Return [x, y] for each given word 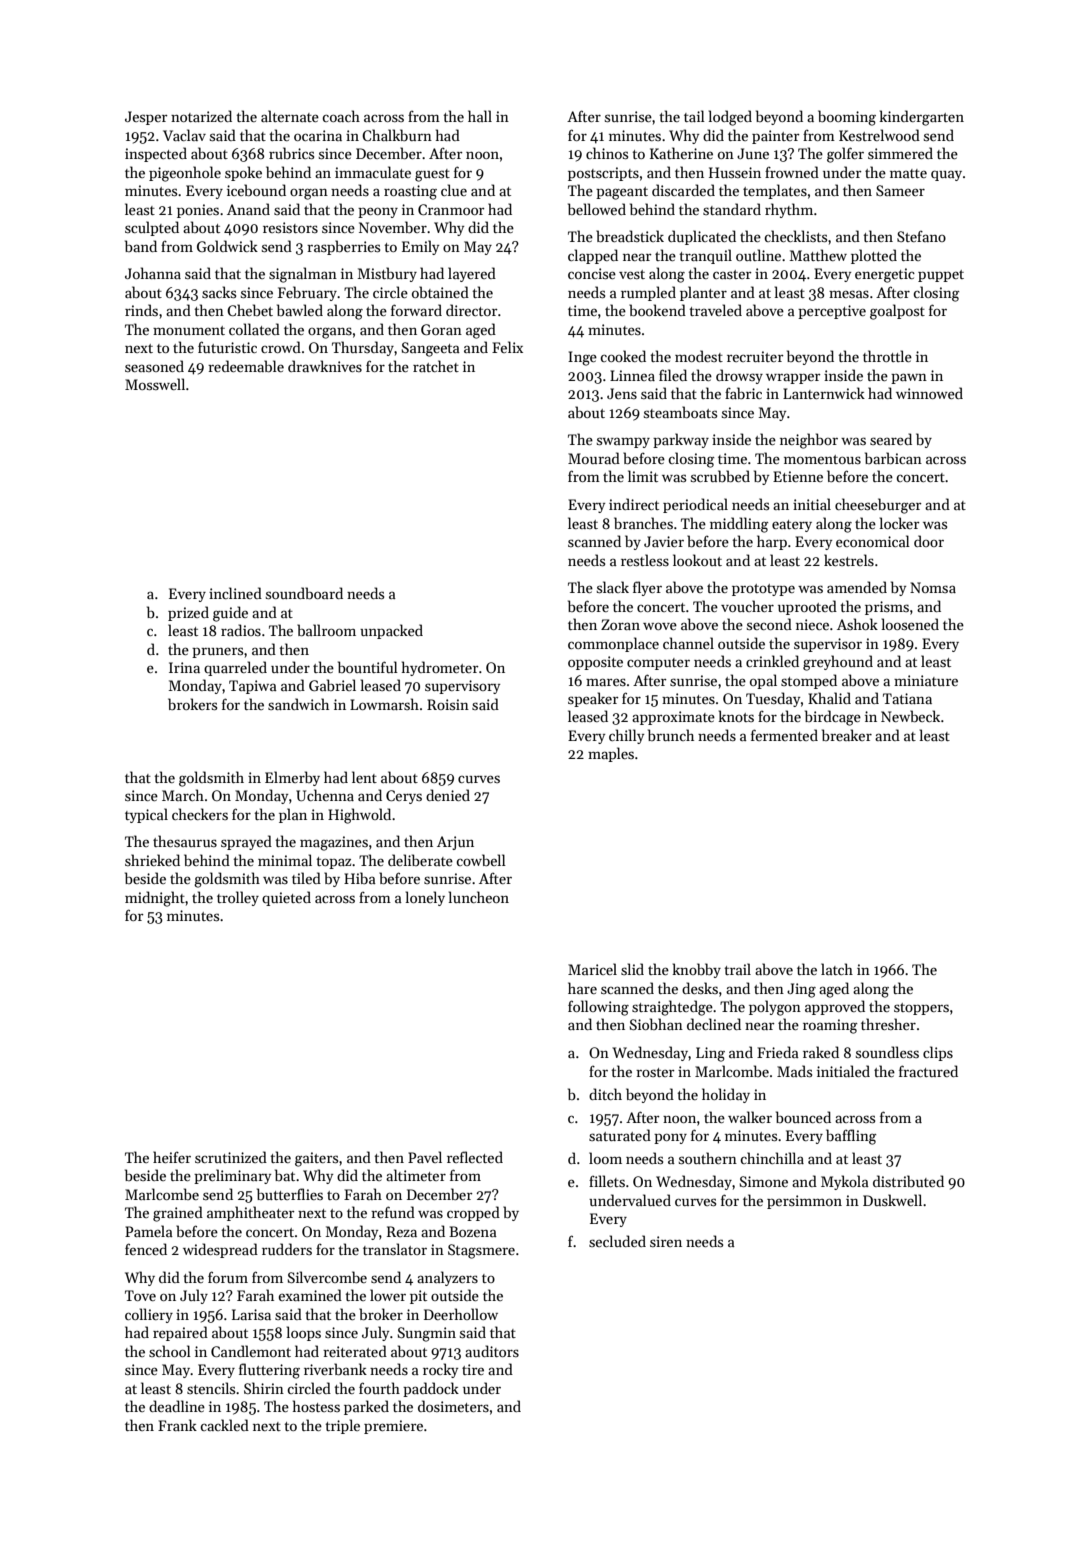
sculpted [152, 228]
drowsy [739, 376]
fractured [928, 1071]
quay [946, 175]
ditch [605, 1094]
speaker [593, 699]
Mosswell [155, 384]
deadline [177, 1406]
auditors [492, 1351]
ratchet [436, 366]
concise [592, 273]
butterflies [290, 1194]
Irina [184, 667]
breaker [847, 735]
